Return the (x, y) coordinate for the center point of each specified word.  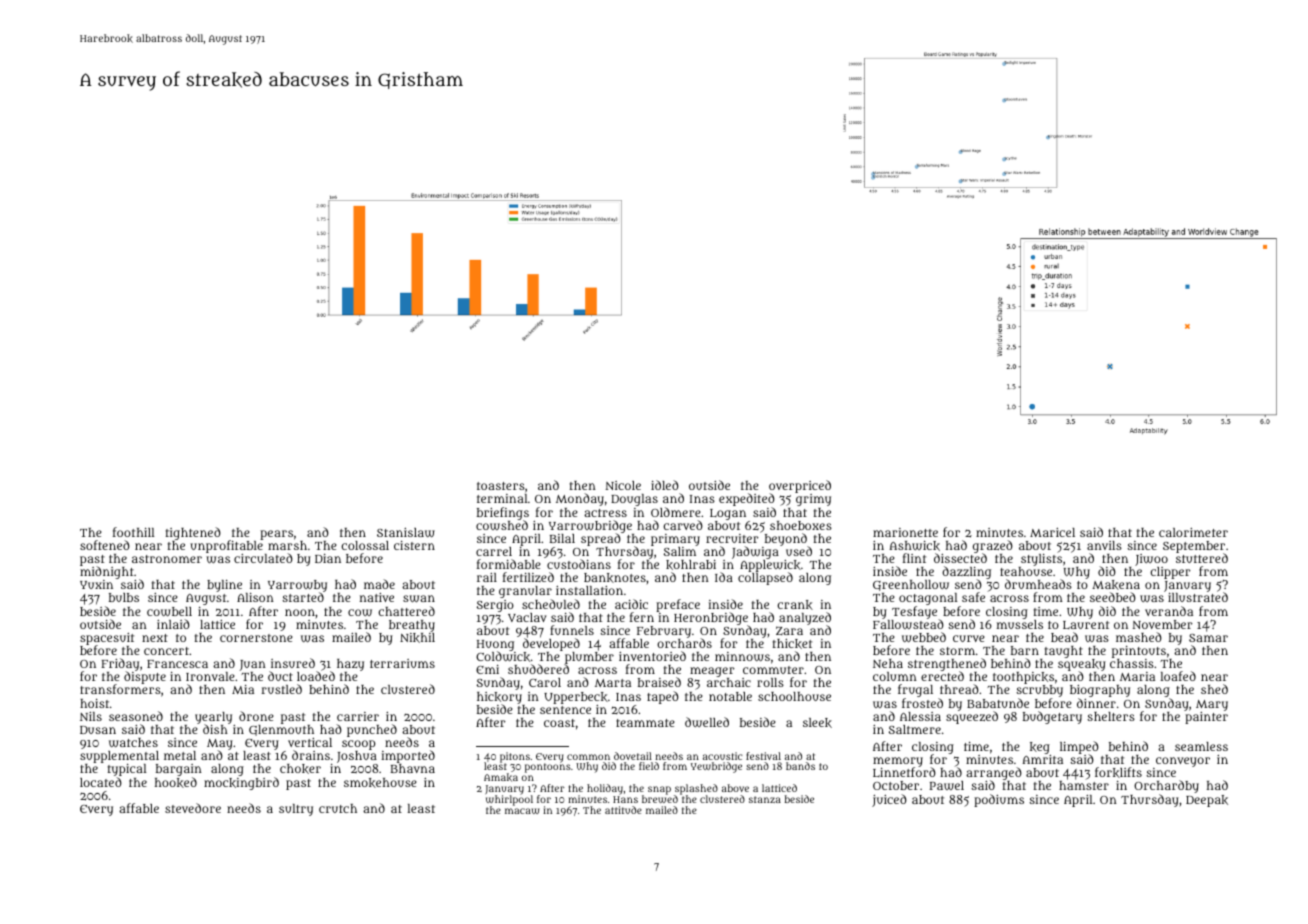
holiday (605, 789)
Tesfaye (914, 612)
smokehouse (380, 783)
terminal (502, 498)
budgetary (1052, 717)
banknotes (615, 578)
